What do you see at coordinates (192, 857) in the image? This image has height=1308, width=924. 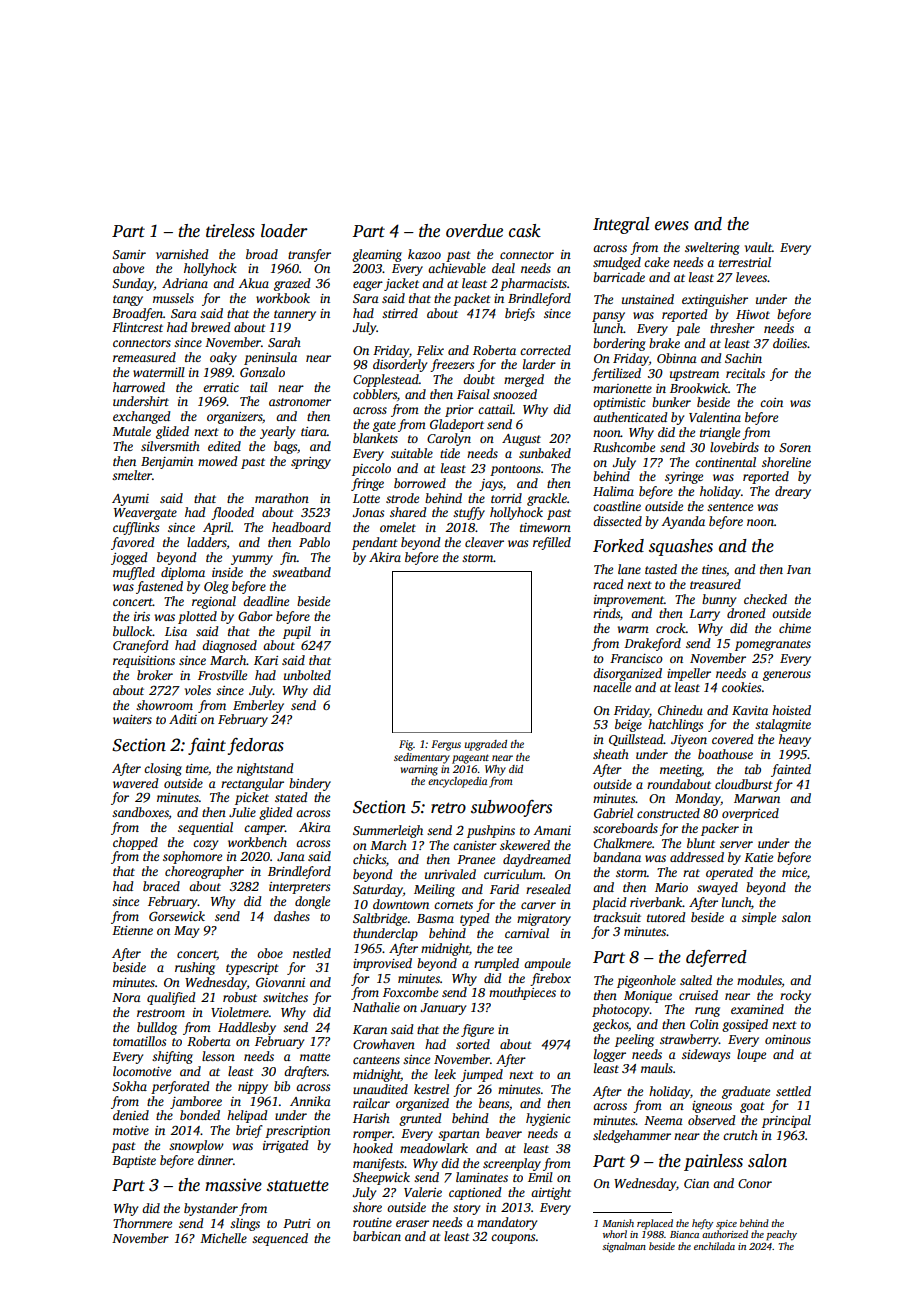 I see `sophomore` at bounding box center [192, 857].
